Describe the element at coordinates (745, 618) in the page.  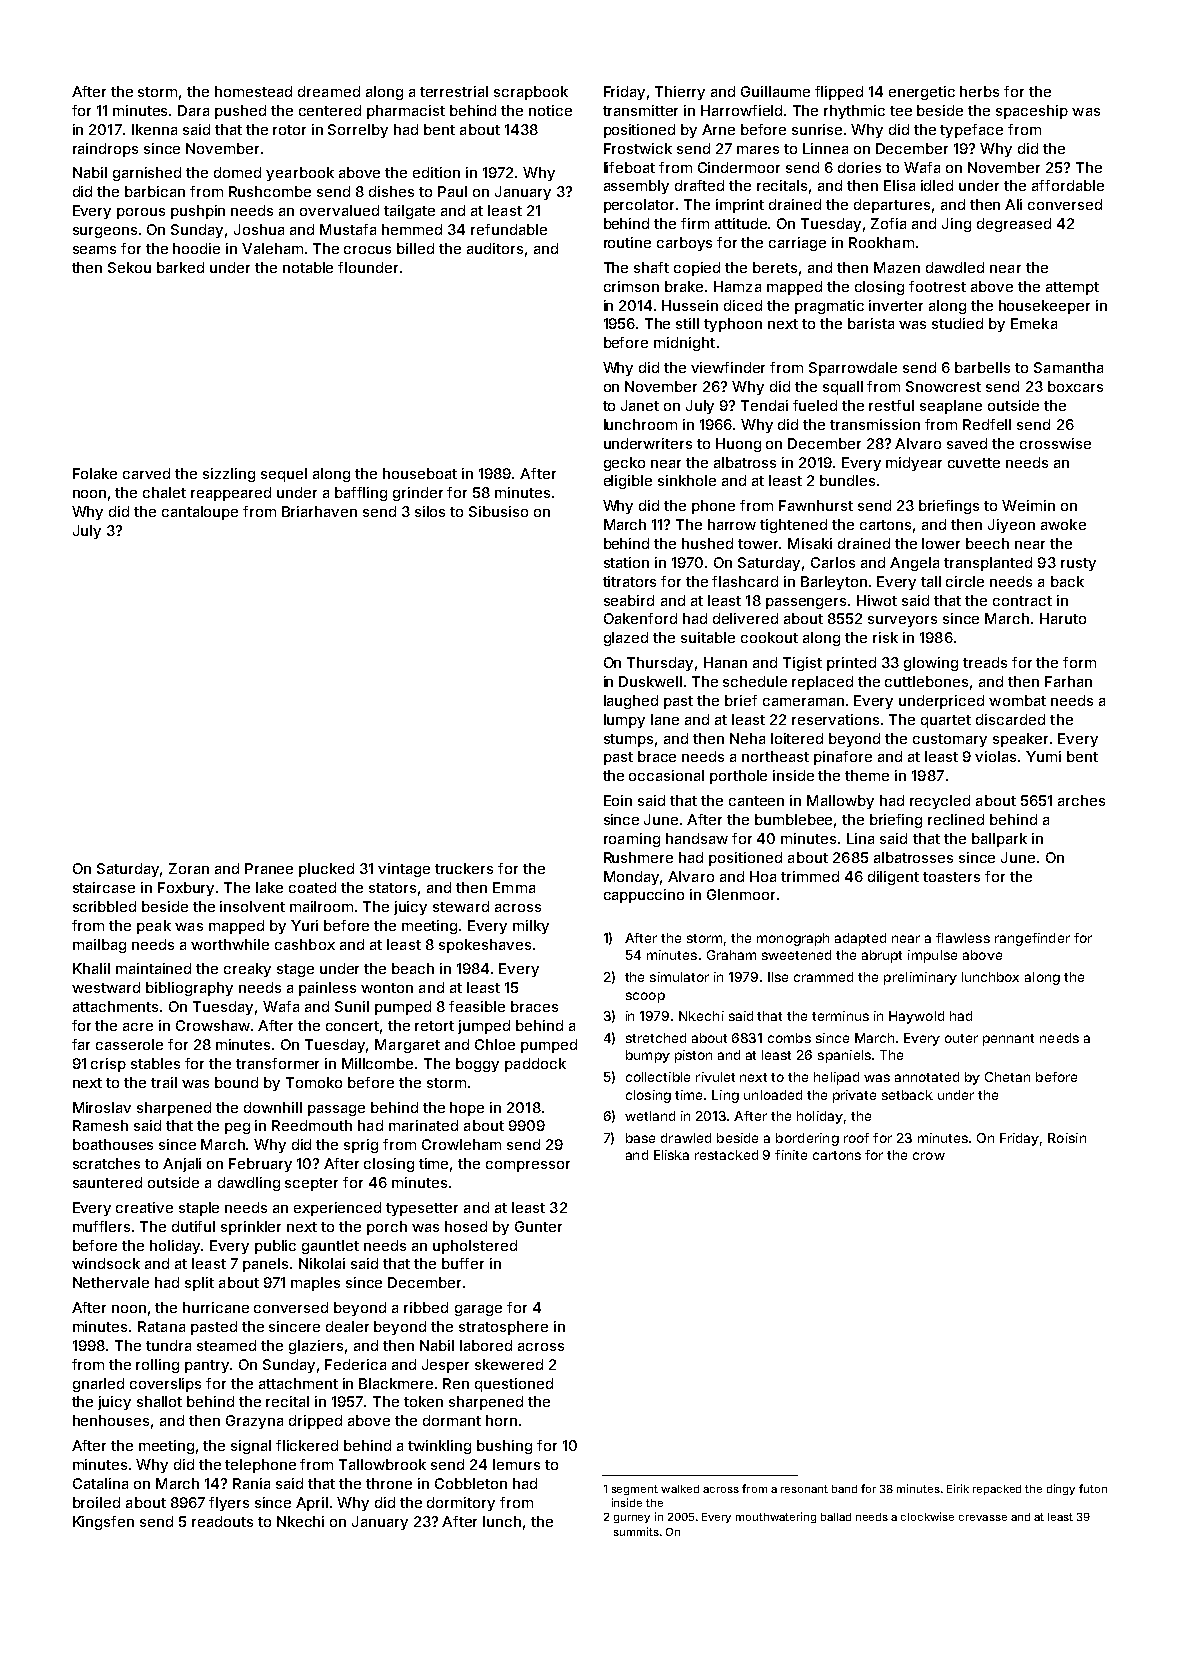
I see `delivered` at that location.
